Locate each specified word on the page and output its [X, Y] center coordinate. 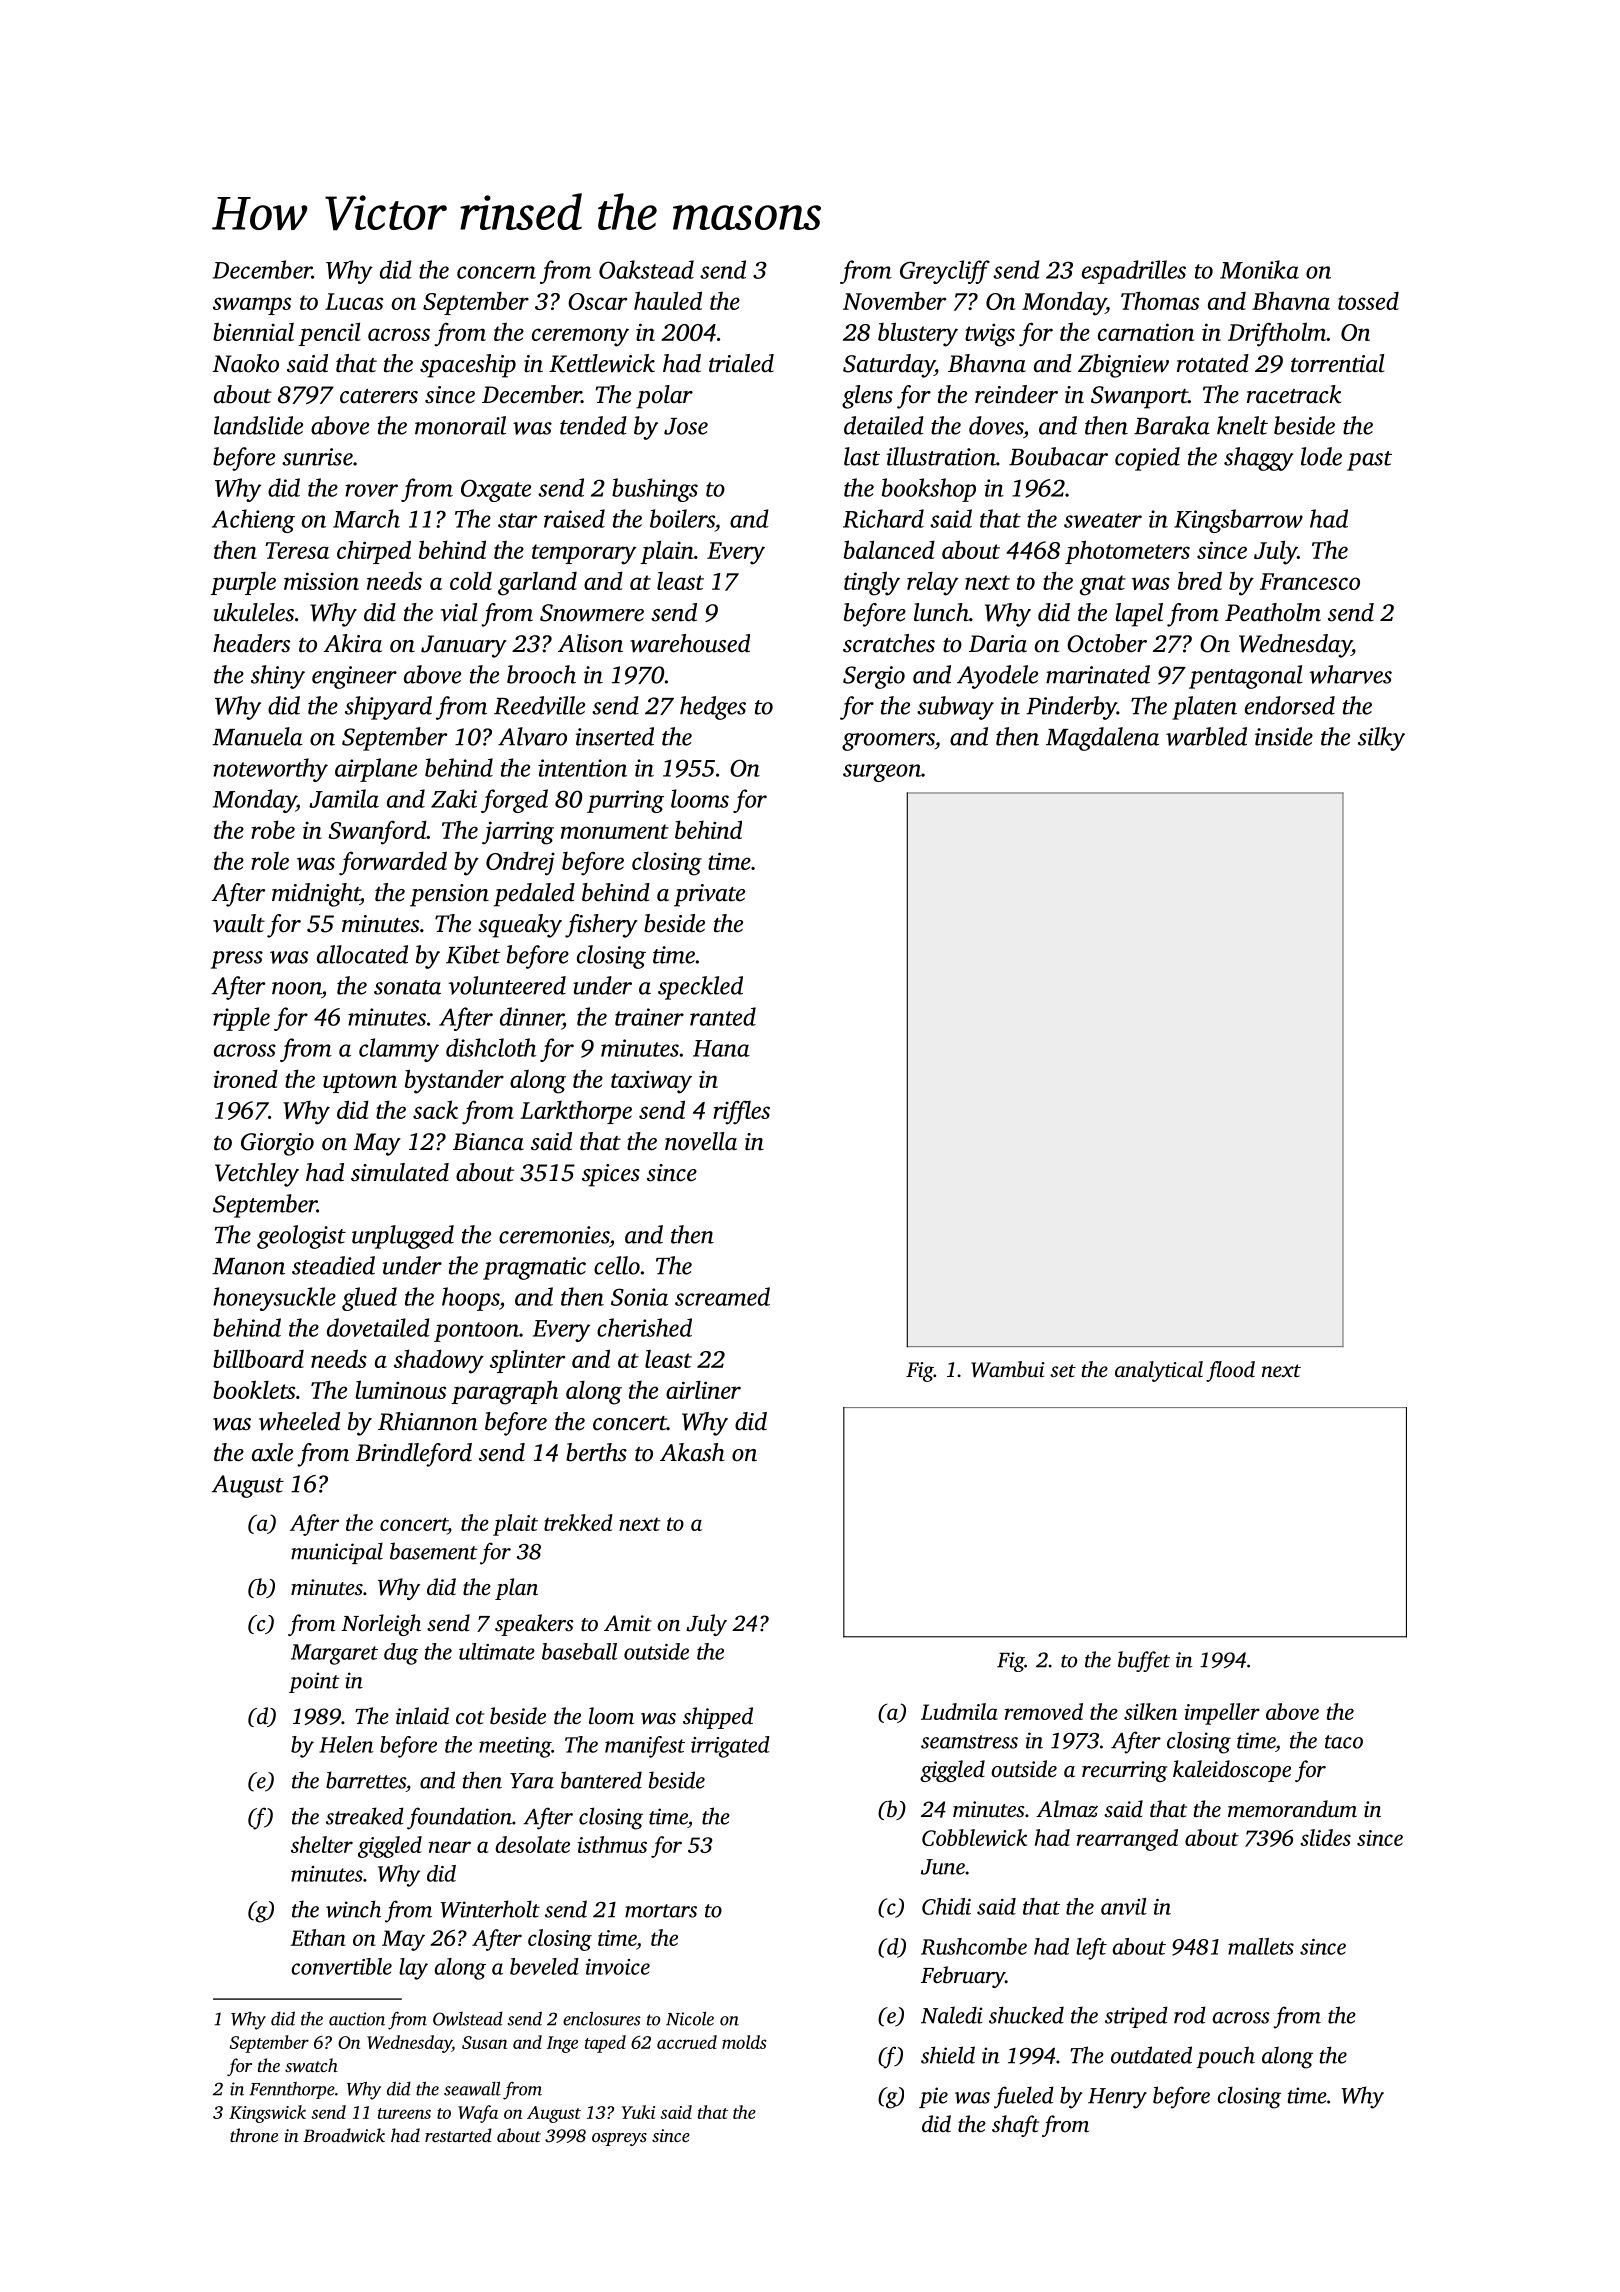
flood [1230, 1371]
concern [496, 272]
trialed [741, 363]
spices [611, 1175]
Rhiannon [427, 1421]
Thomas [1160, 300]
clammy [399, 1050]
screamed [722, 1296]
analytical [1159, 1371]
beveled [544, 1966]
